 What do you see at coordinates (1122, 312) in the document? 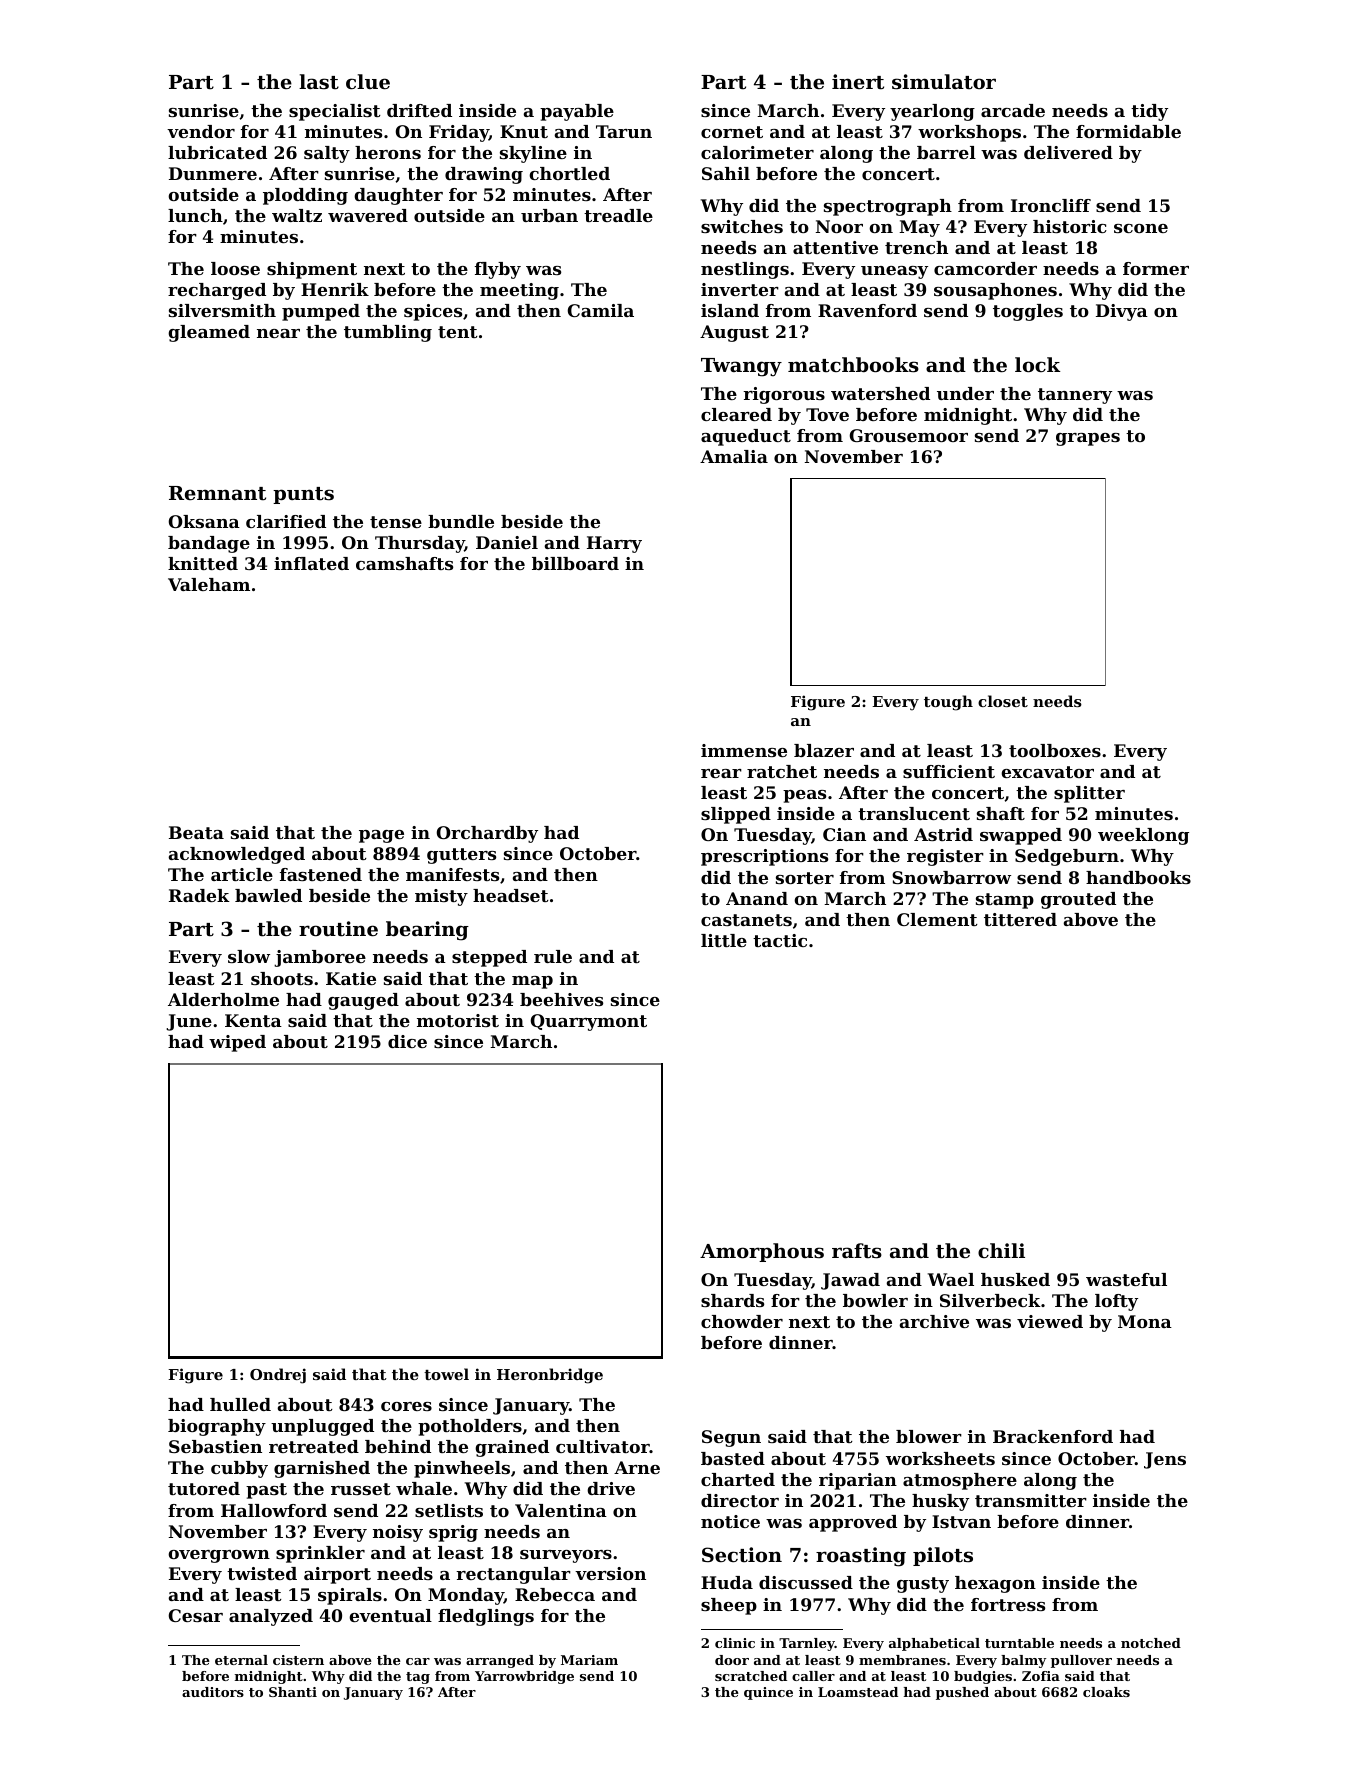
I see `Divya` at bounding box center [1122, 312].
